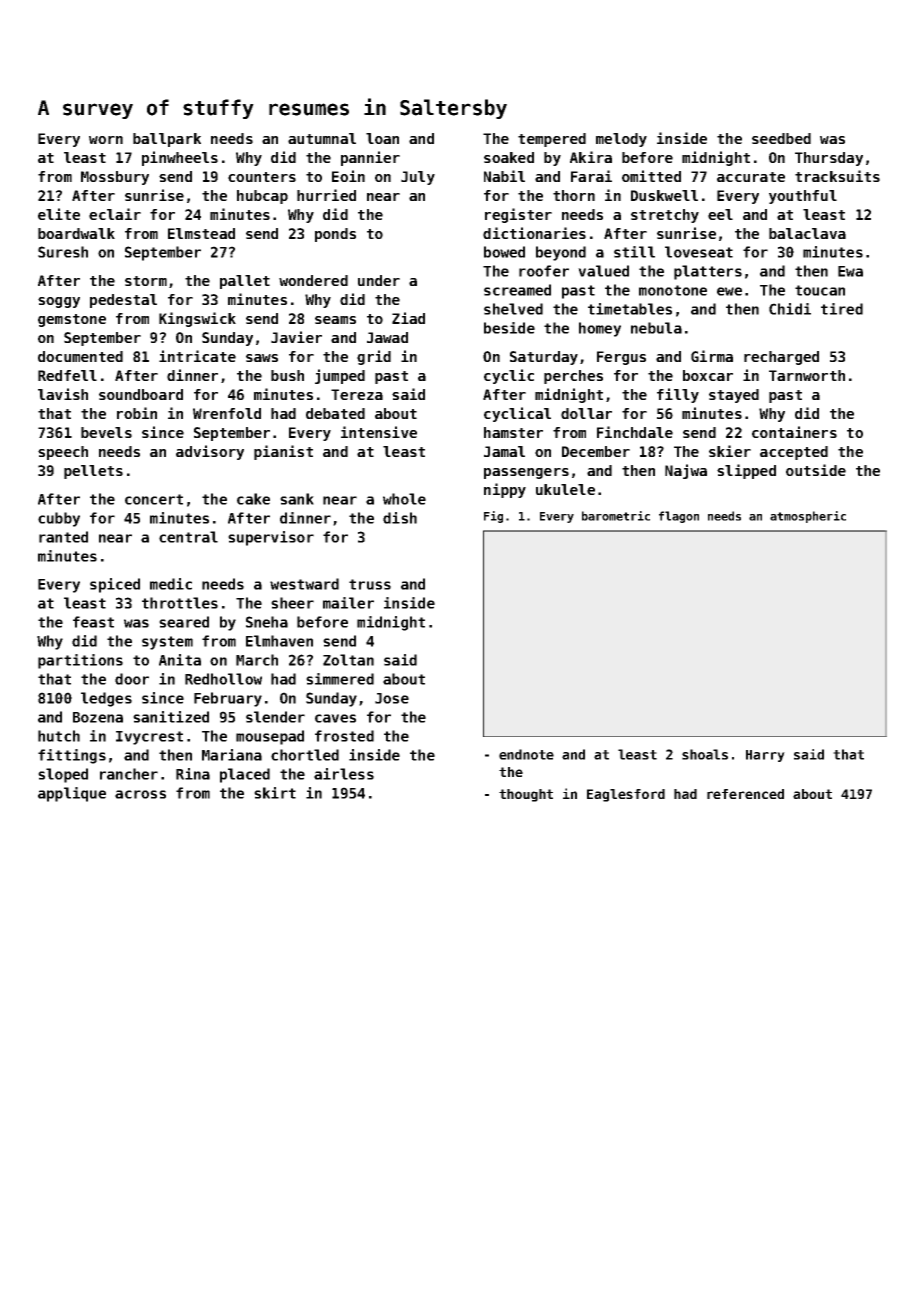 This screenshot has height=1308, width=924. Describe the element at coordinates (526, 754) in the screenshot. I see `endnote` at that location.
